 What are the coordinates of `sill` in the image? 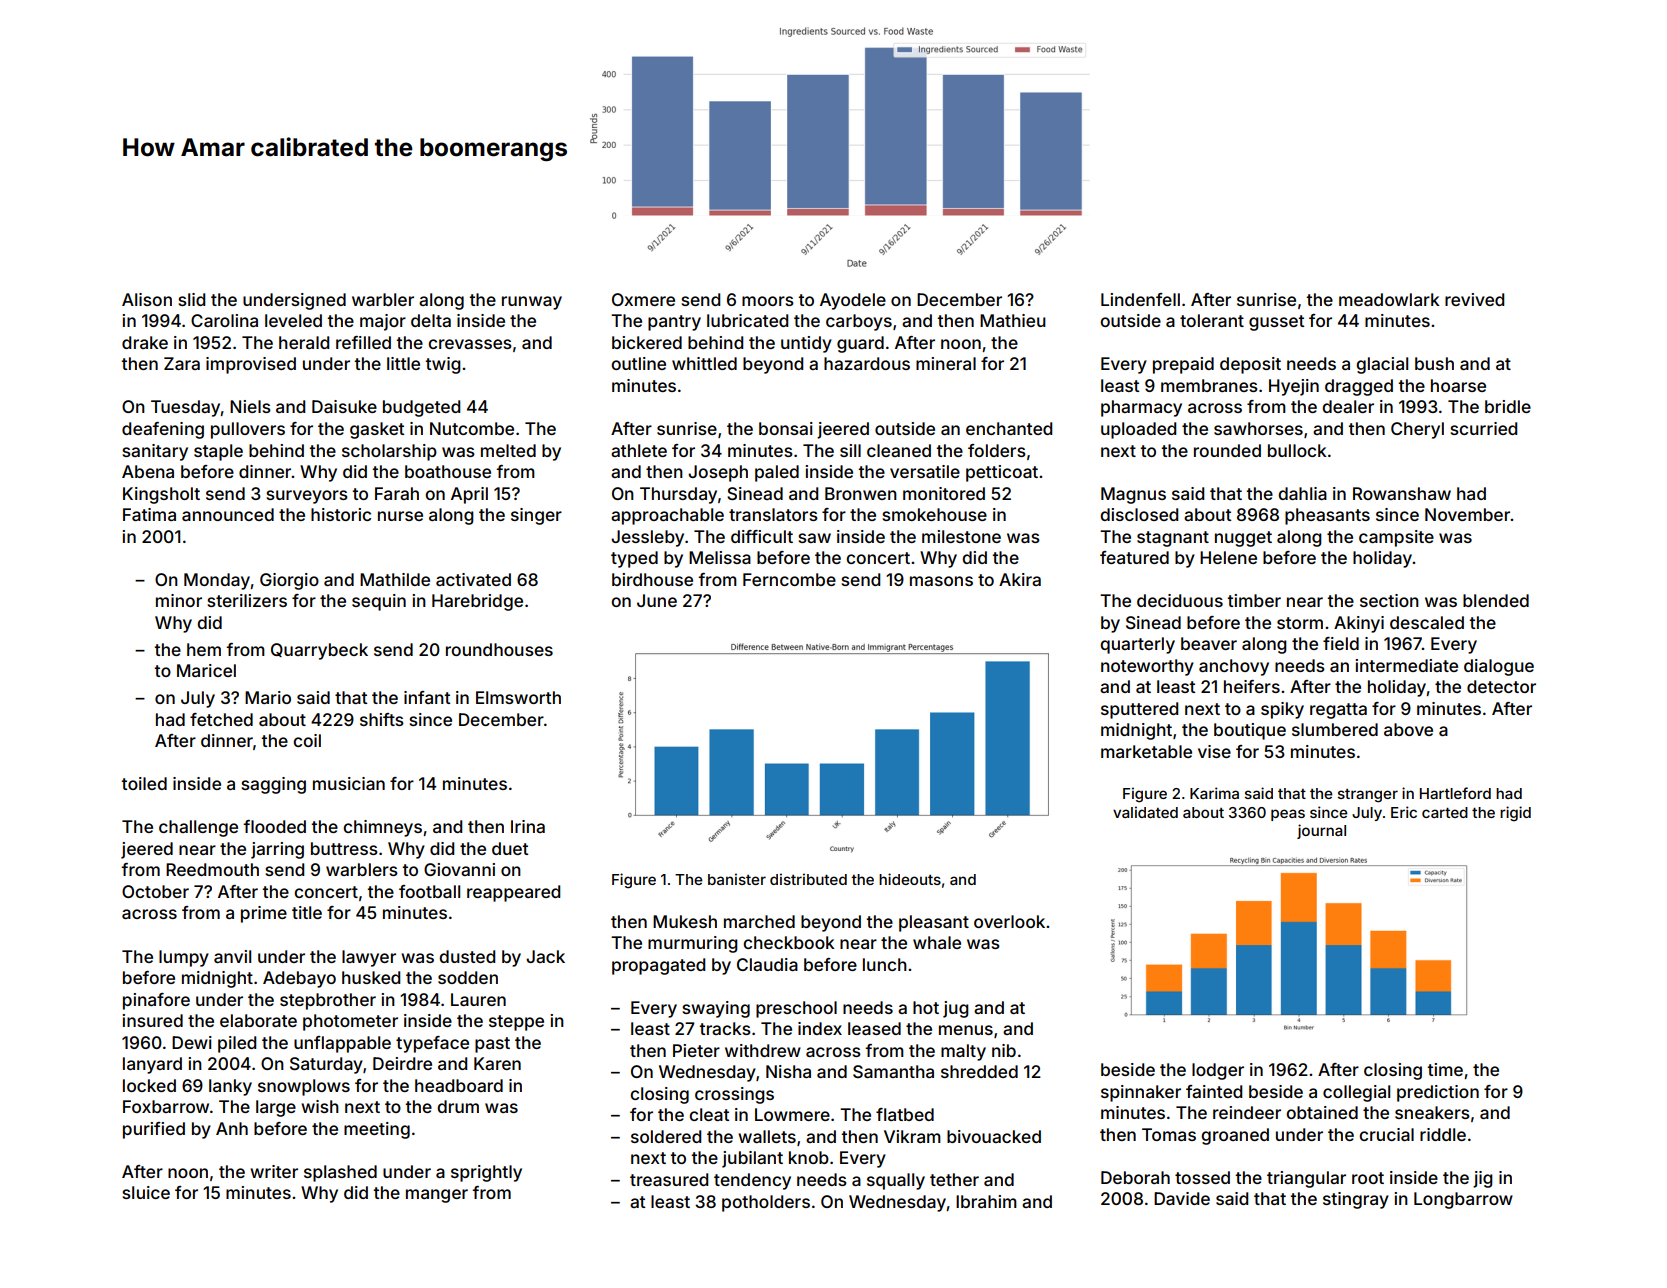 It's located at (850, 450).
